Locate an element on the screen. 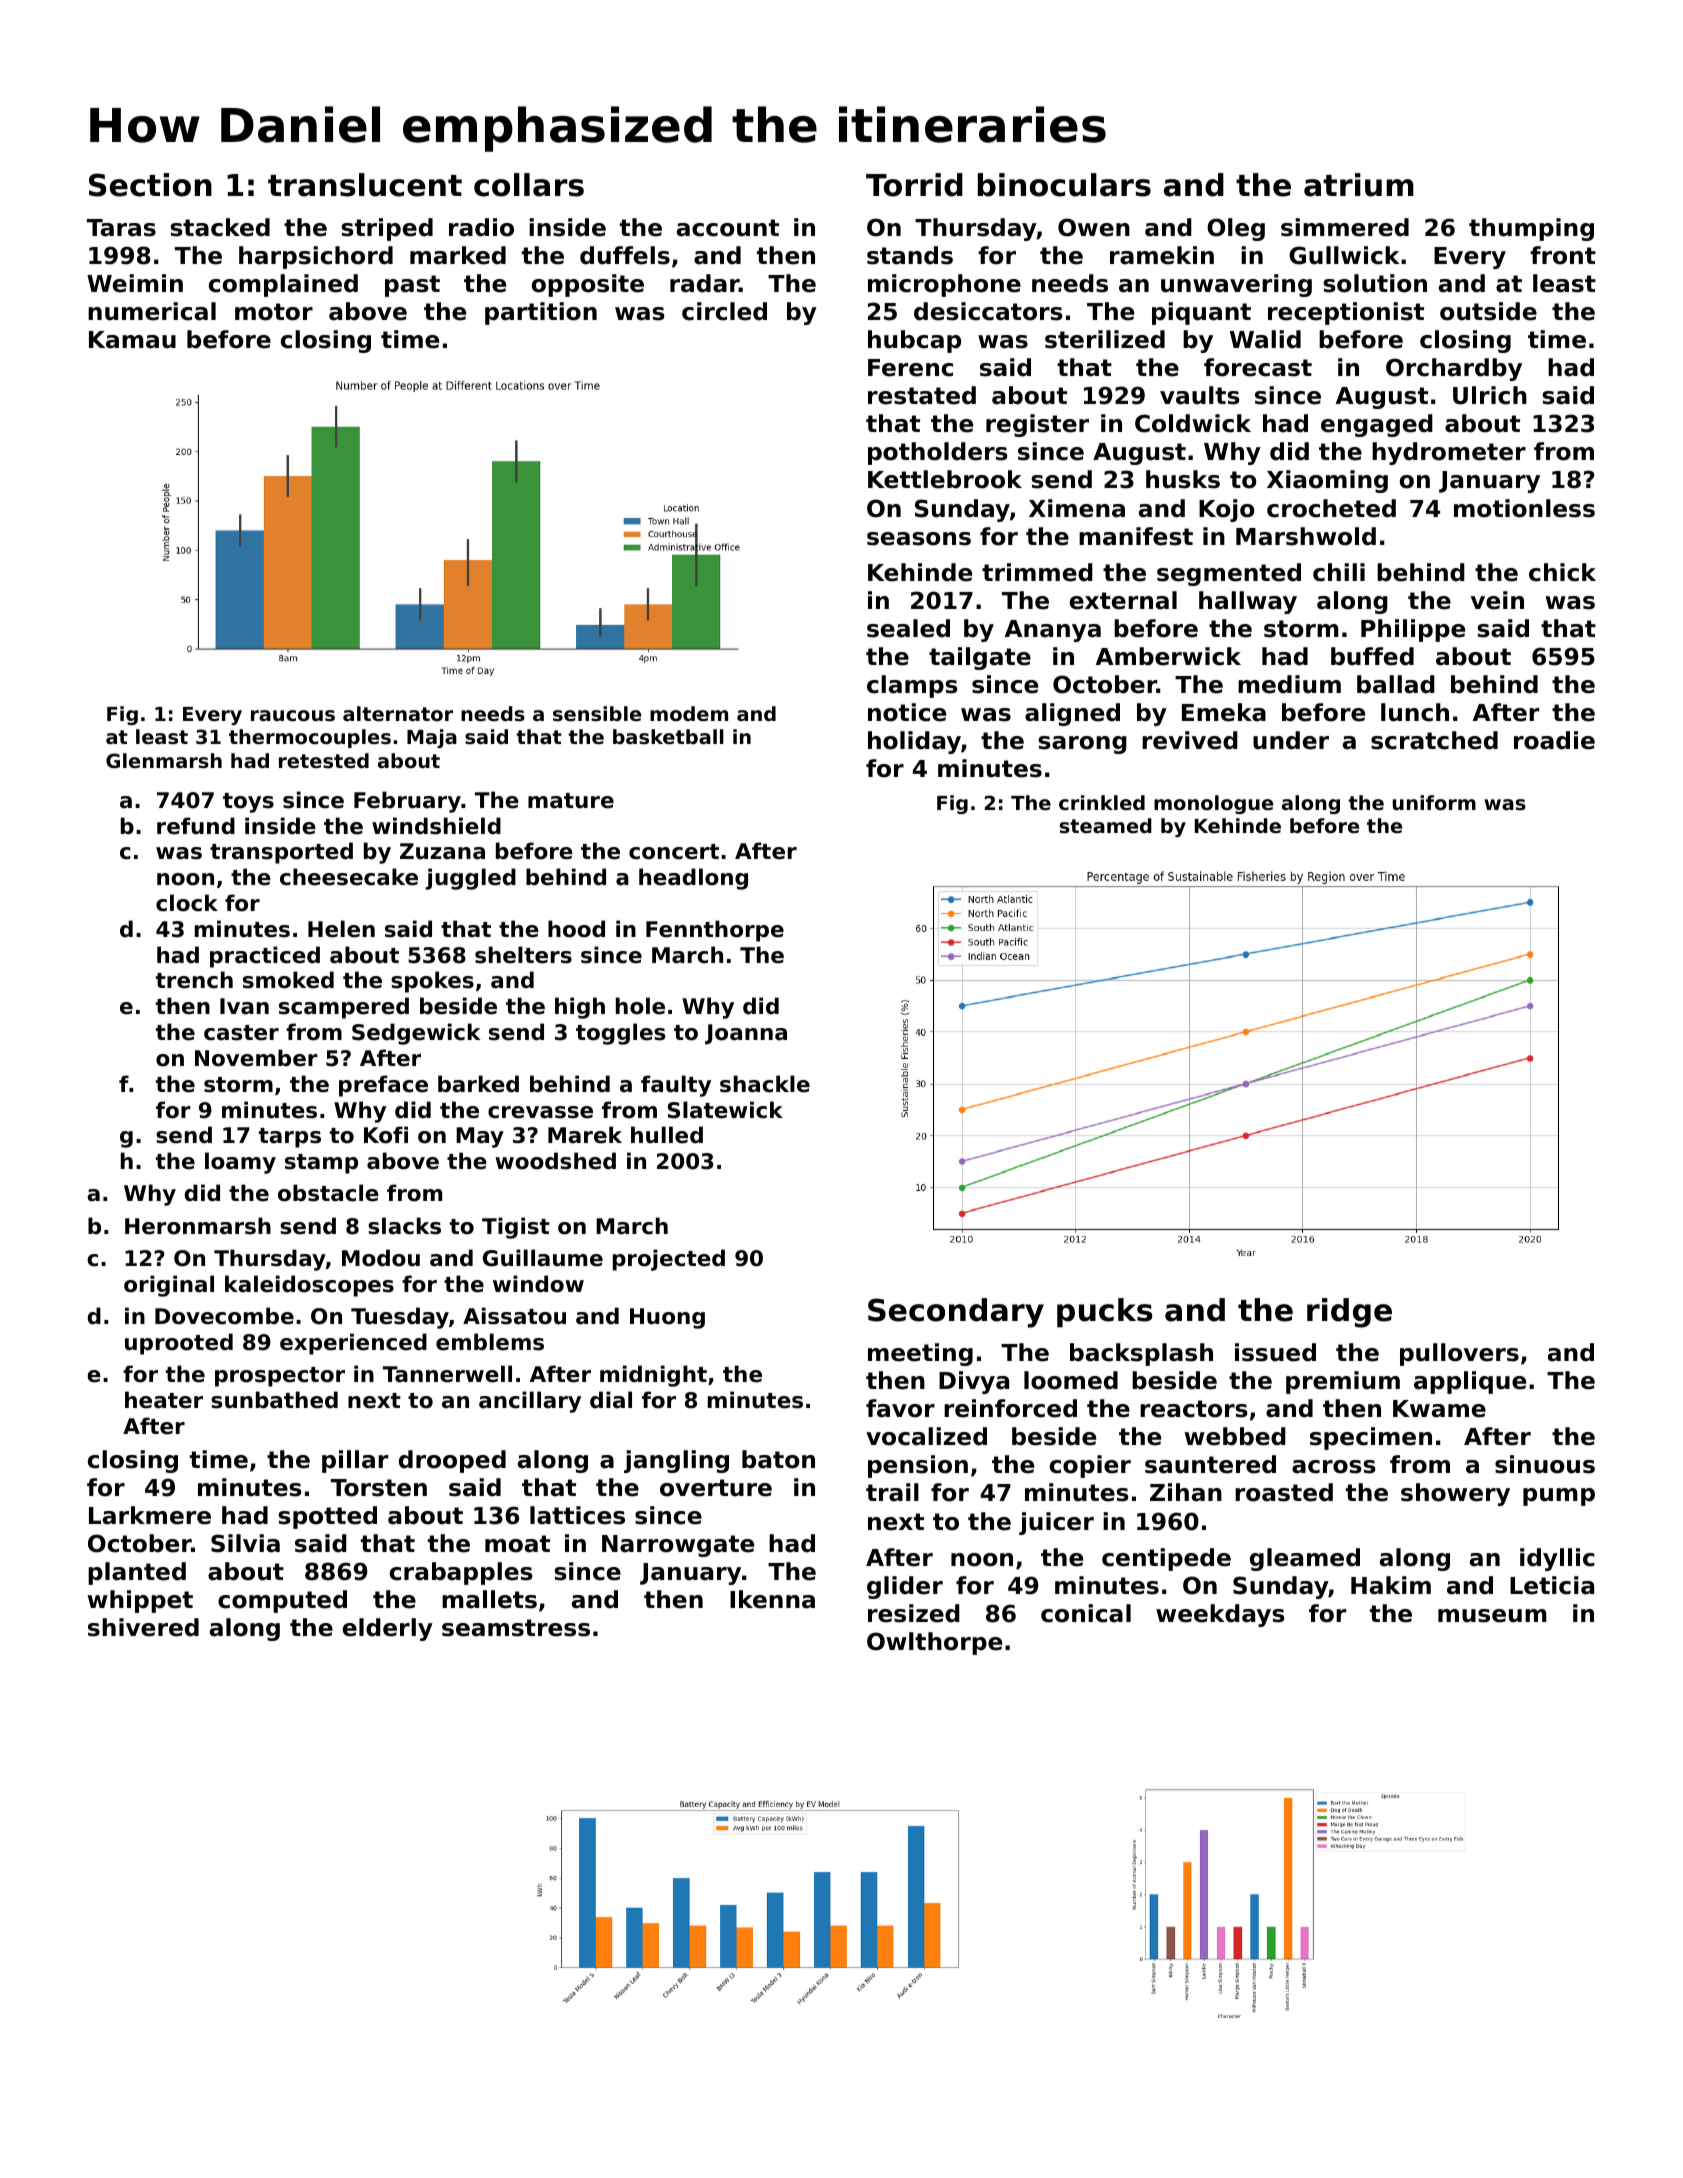 The height and width of the screenshot is (2178, 1683). Larkmere is located at coordinates (150, 1515).
